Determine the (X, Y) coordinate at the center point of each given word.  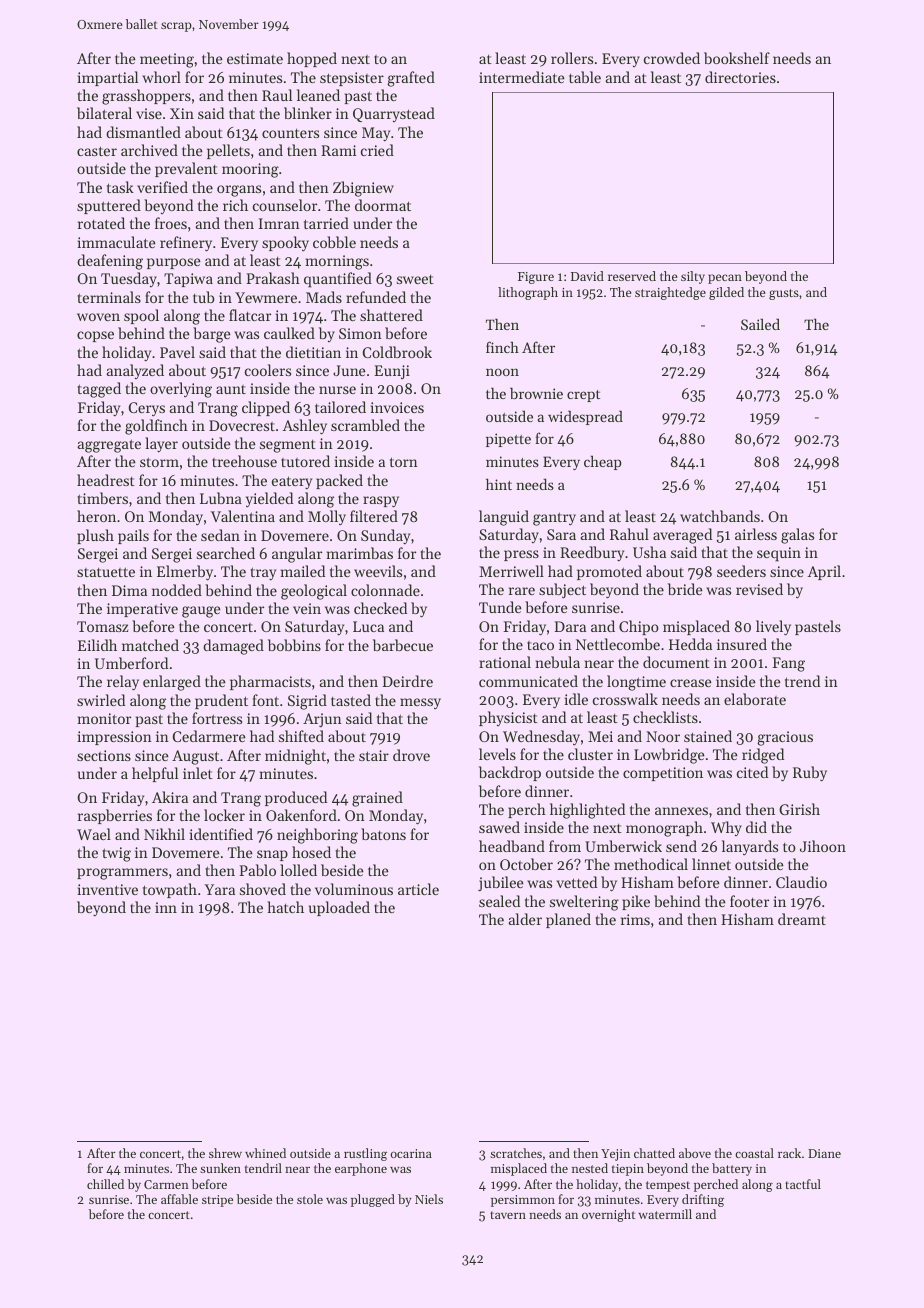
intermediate (522, 77)
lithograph (528, 293)
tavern (508, 1215)
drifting (703, 1200)
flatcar (250, 315)
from (565, 846)
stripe (217, 1201)
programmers (122, 874)
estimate (255, 58)
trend (802, 681)
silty (693, 277)
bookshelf (737, 58)
